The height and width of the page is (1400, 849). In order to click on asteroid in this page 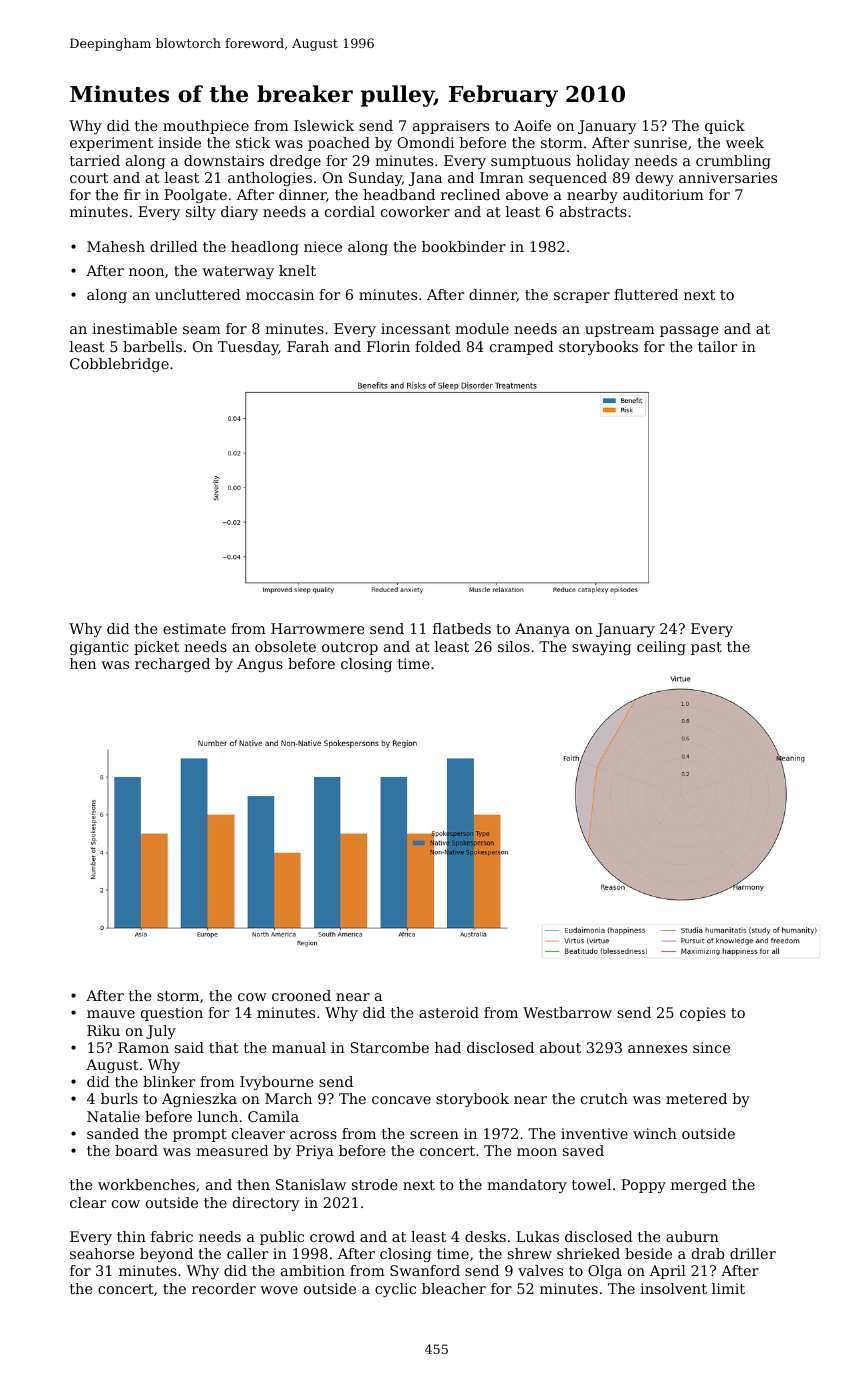, I will do `click(449, 1012)`.
